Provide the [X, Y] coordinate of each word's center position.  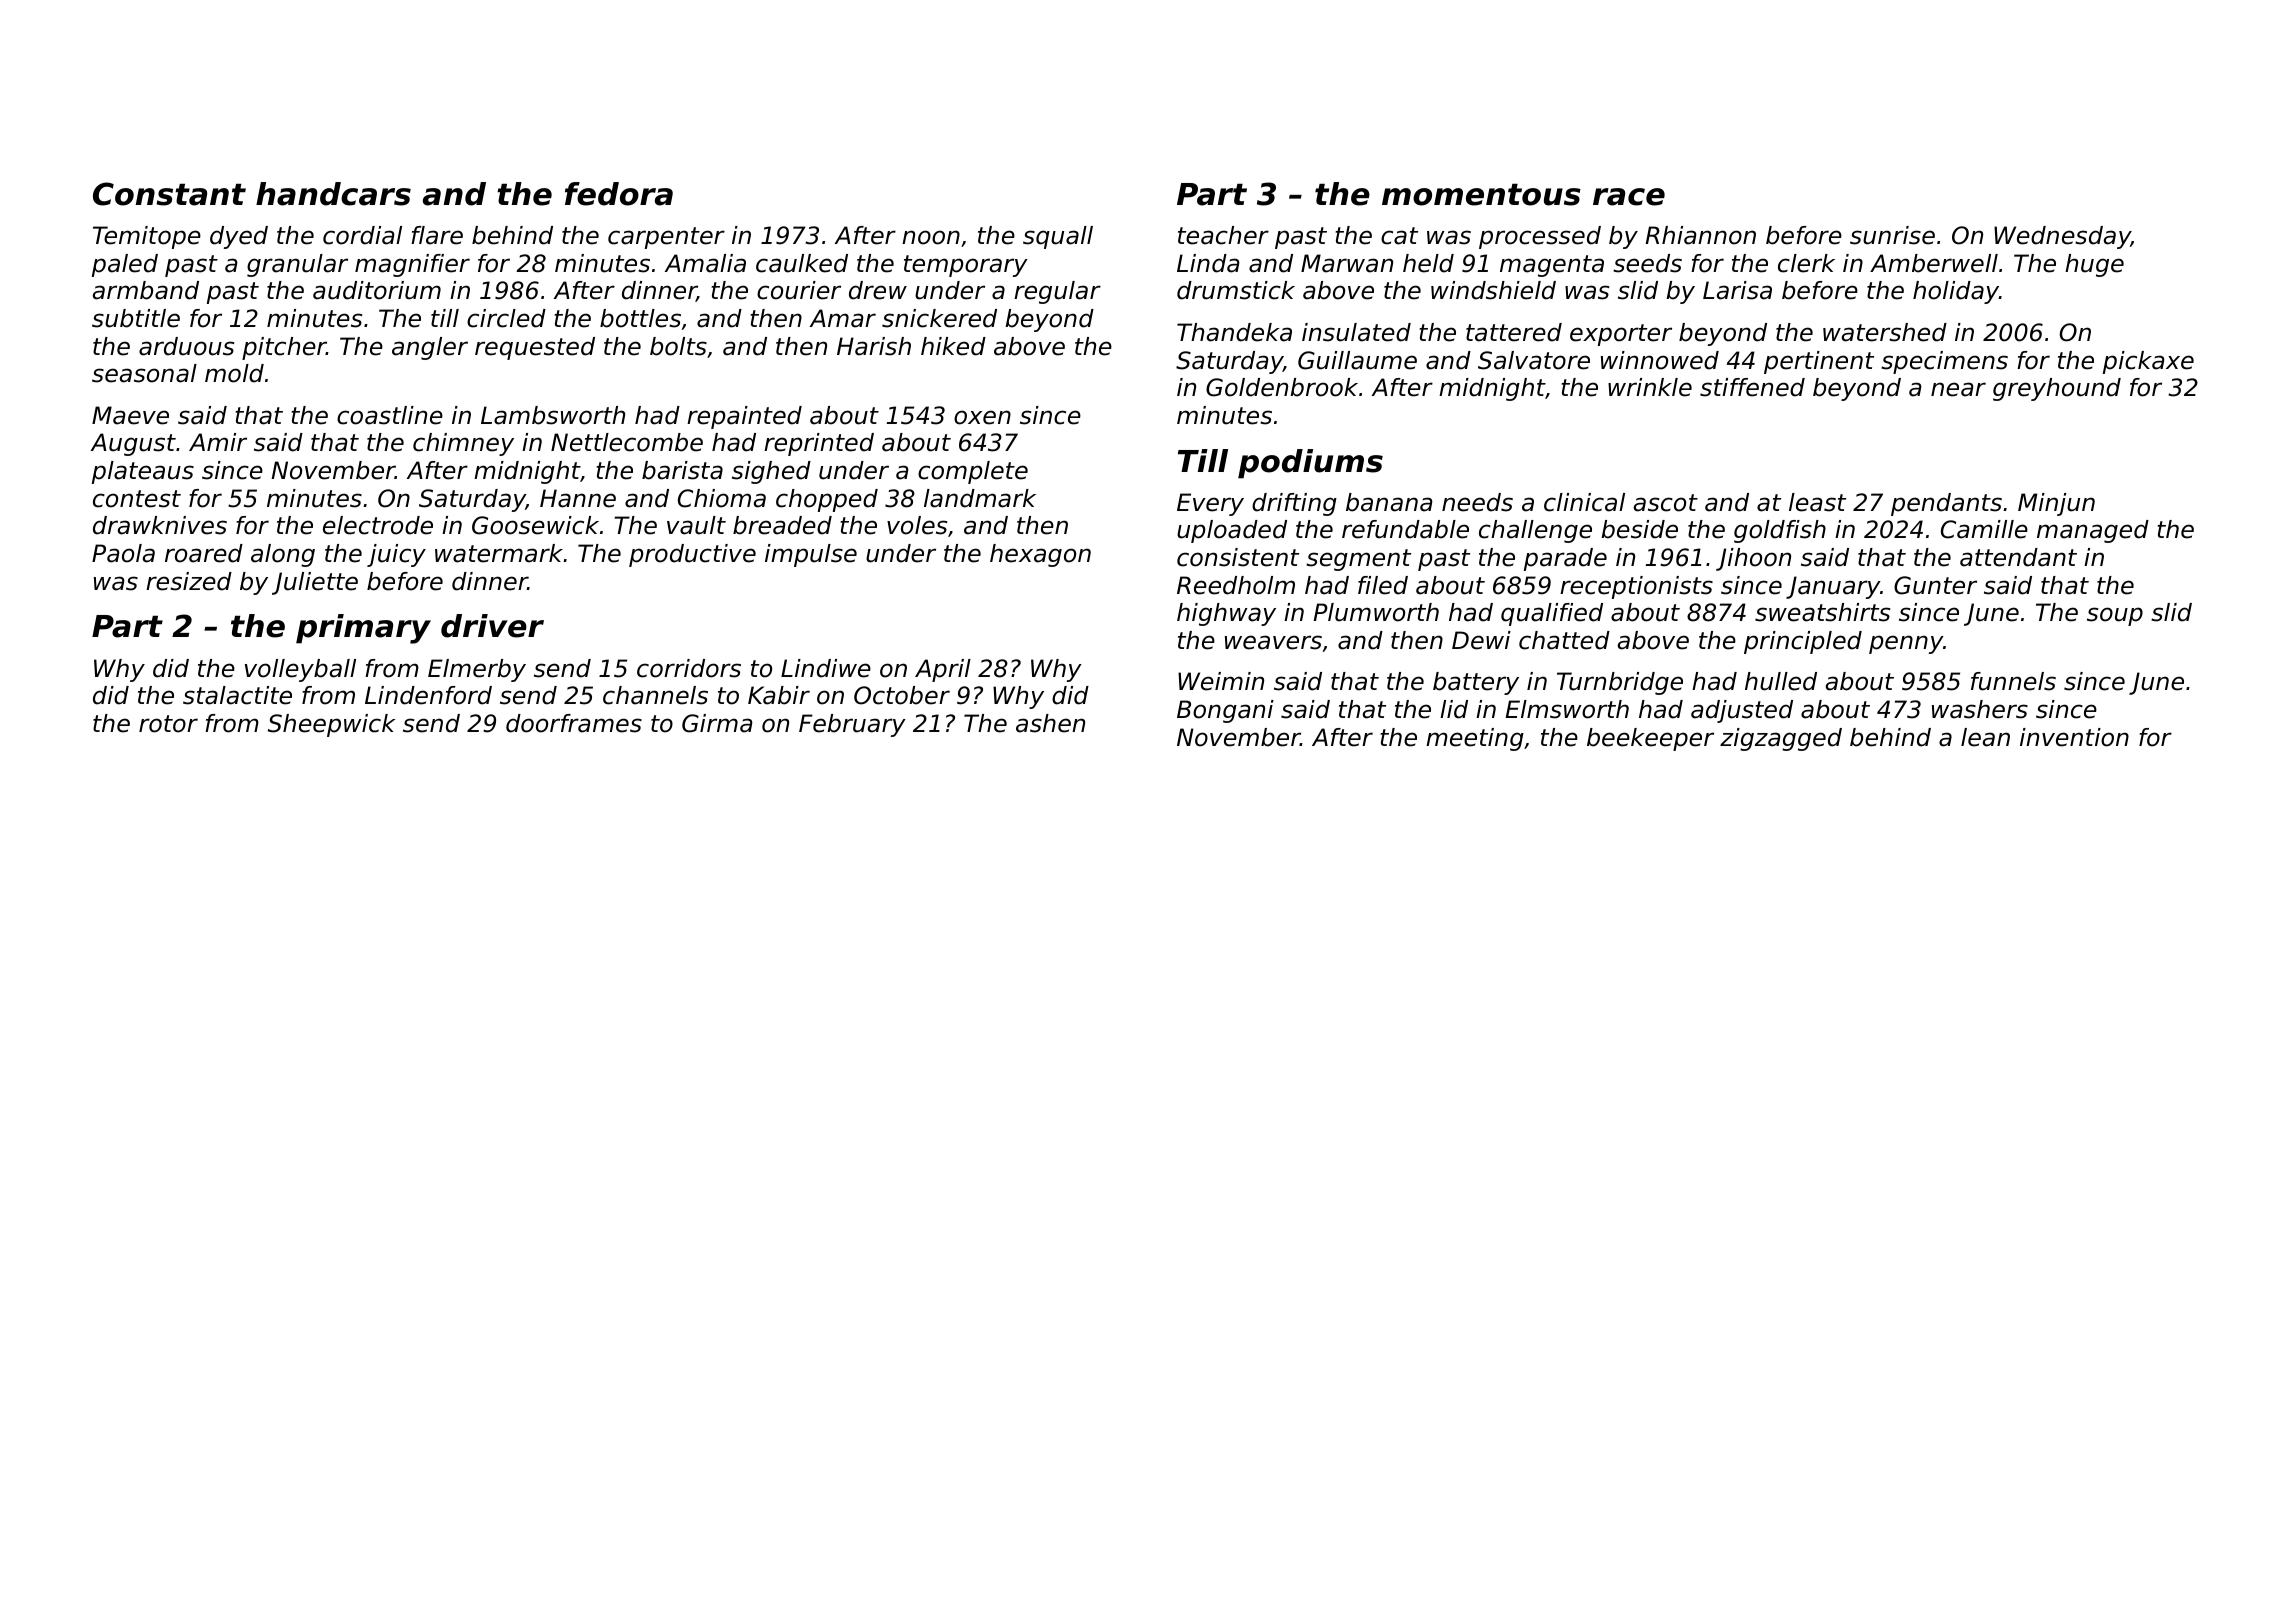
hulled [1781, 681]
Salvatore [1534, 360]
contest [137, 499]
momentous [1481, 195]
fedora [619, 194]
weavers [1273, 642]
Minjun [2056, 504]
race [1629, 197]
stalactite [237, 695]
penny [1906, 644]
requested [535, 348]
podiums [1310, 464]
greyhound [2057, 389]
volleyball [300, 670]
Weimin [1221, 681]
